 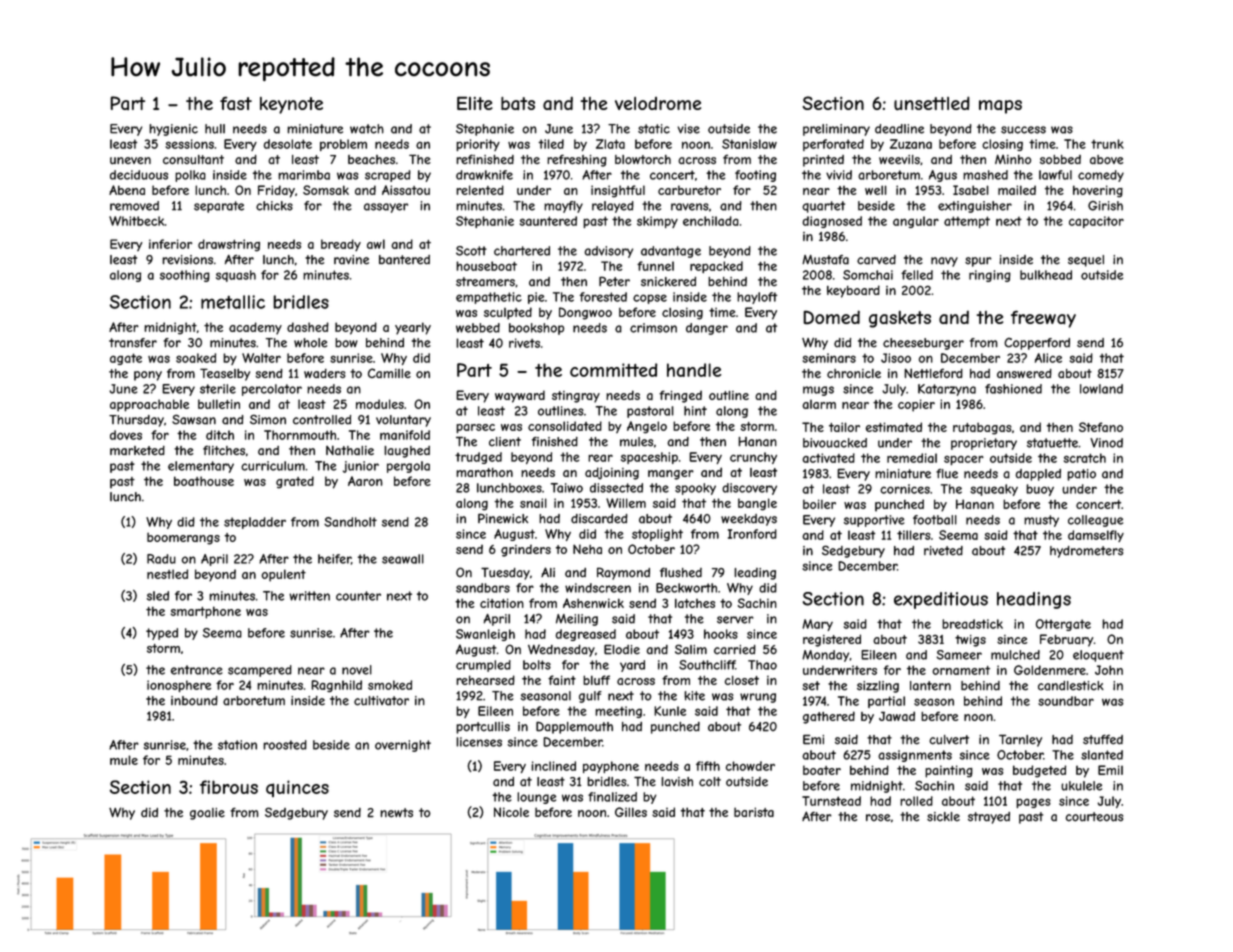 I want to click on metallic, so click(x=233, y=302).
